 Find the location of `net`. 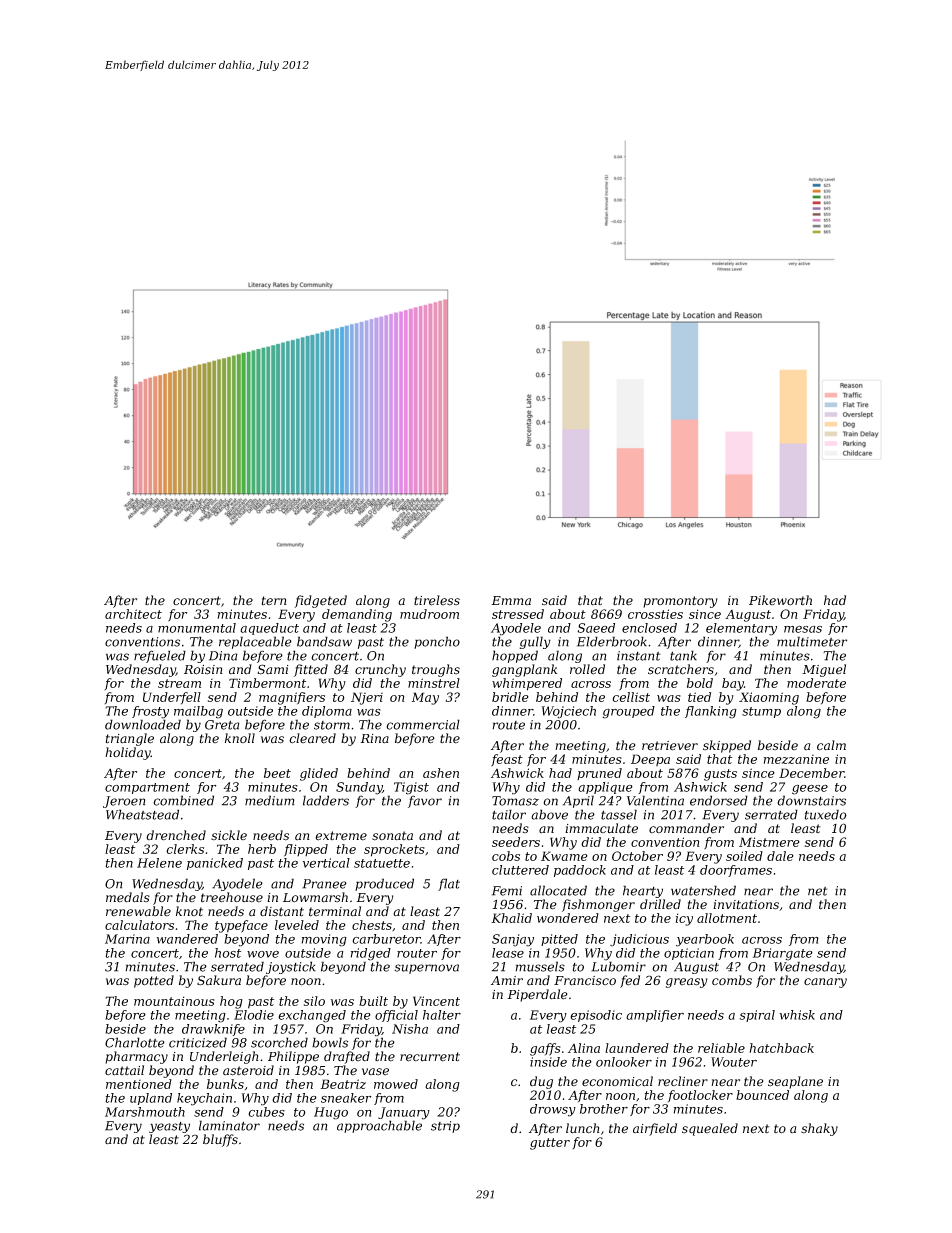

net is located at coordinates (818, 891).
